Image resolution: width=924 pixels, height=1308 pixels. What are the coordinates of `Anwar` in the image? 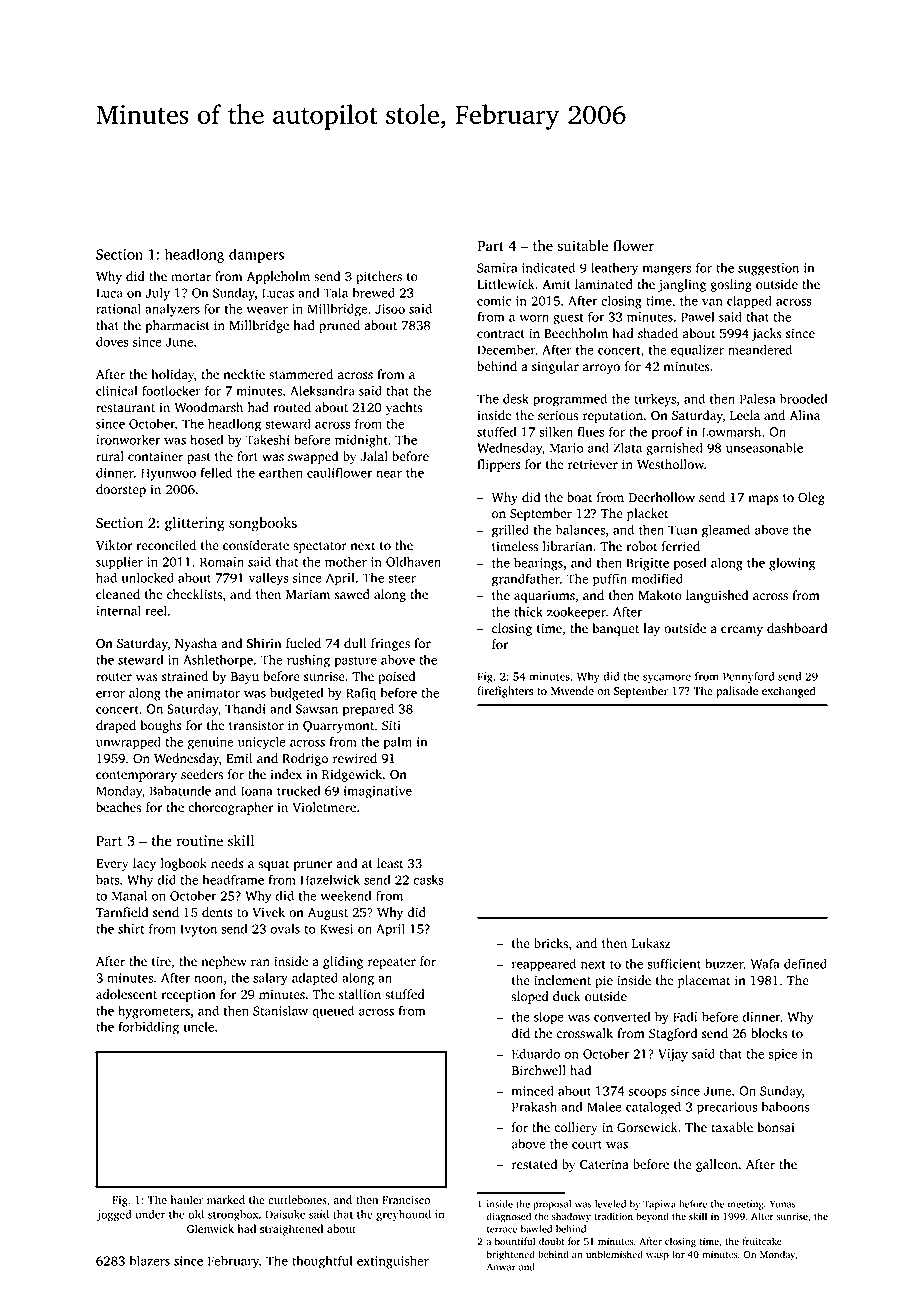 It's located at (501, 1267).
